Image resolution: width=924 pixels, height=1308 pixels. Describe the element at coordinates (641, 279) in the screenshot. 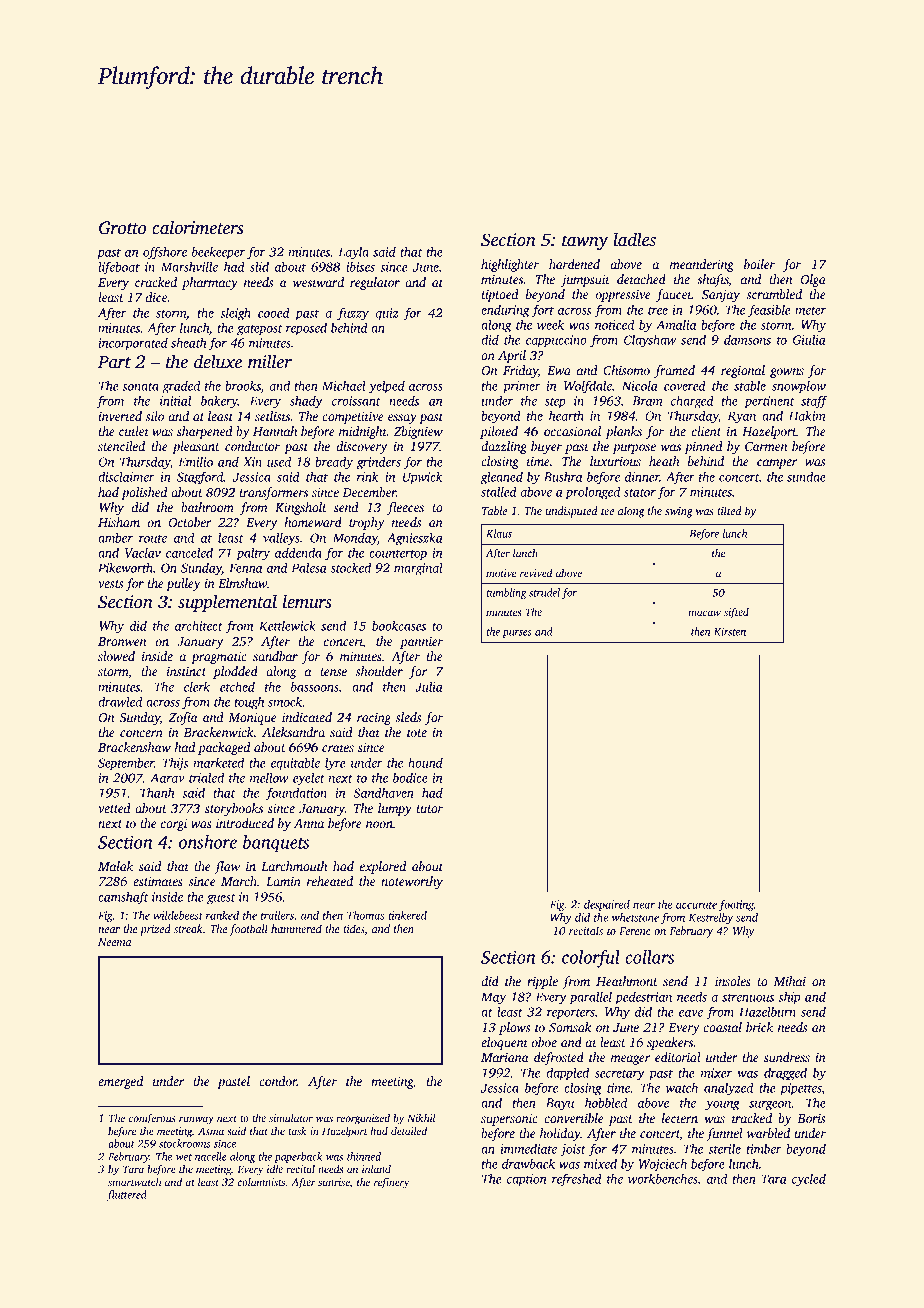

I see `detached` at that location.
